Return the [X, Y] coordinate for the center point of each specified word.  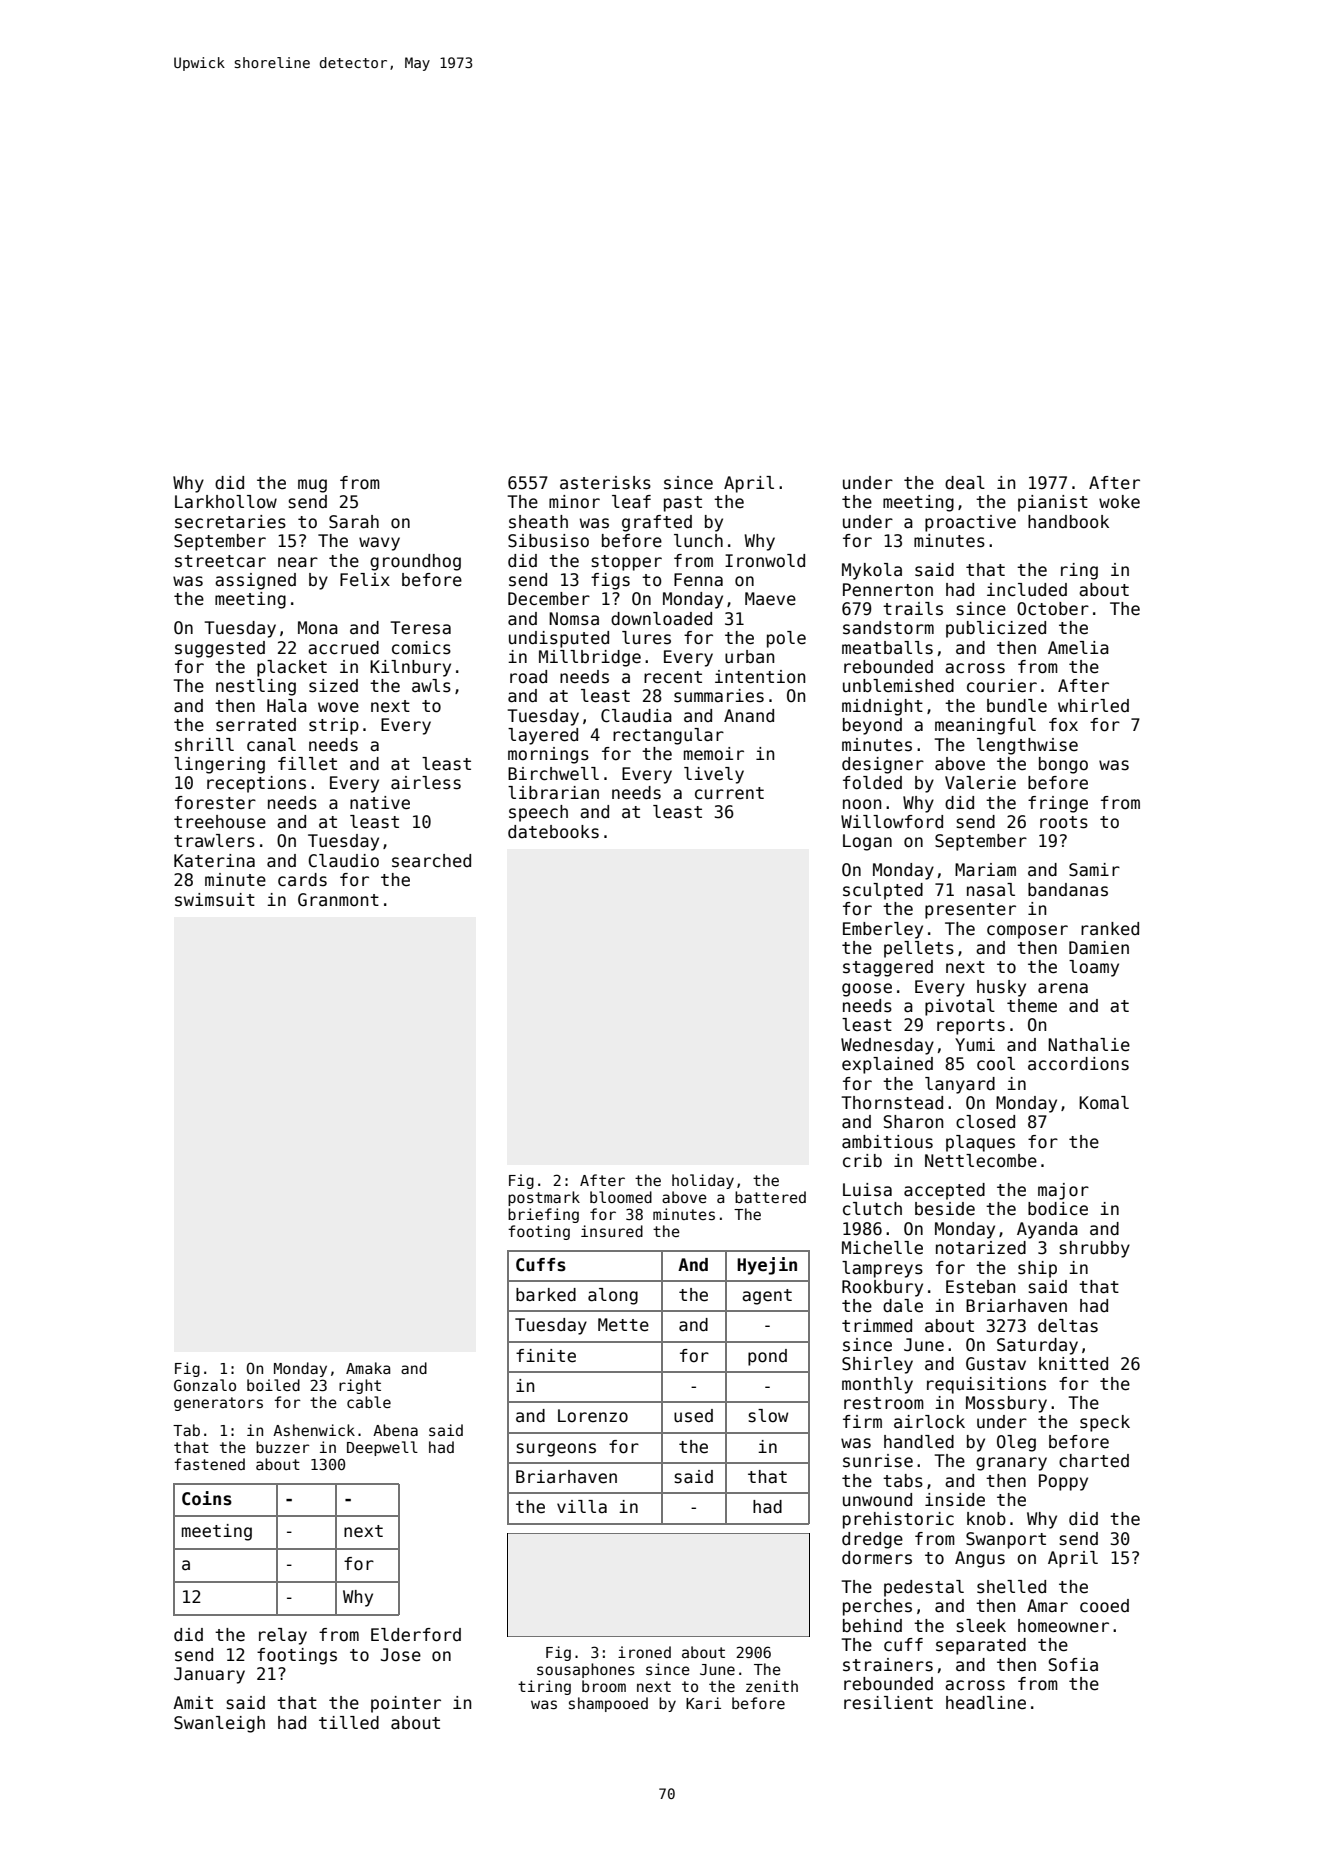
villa [582, 1506]
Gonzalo [205, 1385]
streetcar [220, 561]
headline [986, 1703]
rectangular [668, 736]
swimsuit [215, 900]
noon [862, 804]
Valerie [980, 783]
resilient [888, 1703]
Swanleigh [219, 1724]
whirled [1093, 706]
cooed [1104, 1606]
